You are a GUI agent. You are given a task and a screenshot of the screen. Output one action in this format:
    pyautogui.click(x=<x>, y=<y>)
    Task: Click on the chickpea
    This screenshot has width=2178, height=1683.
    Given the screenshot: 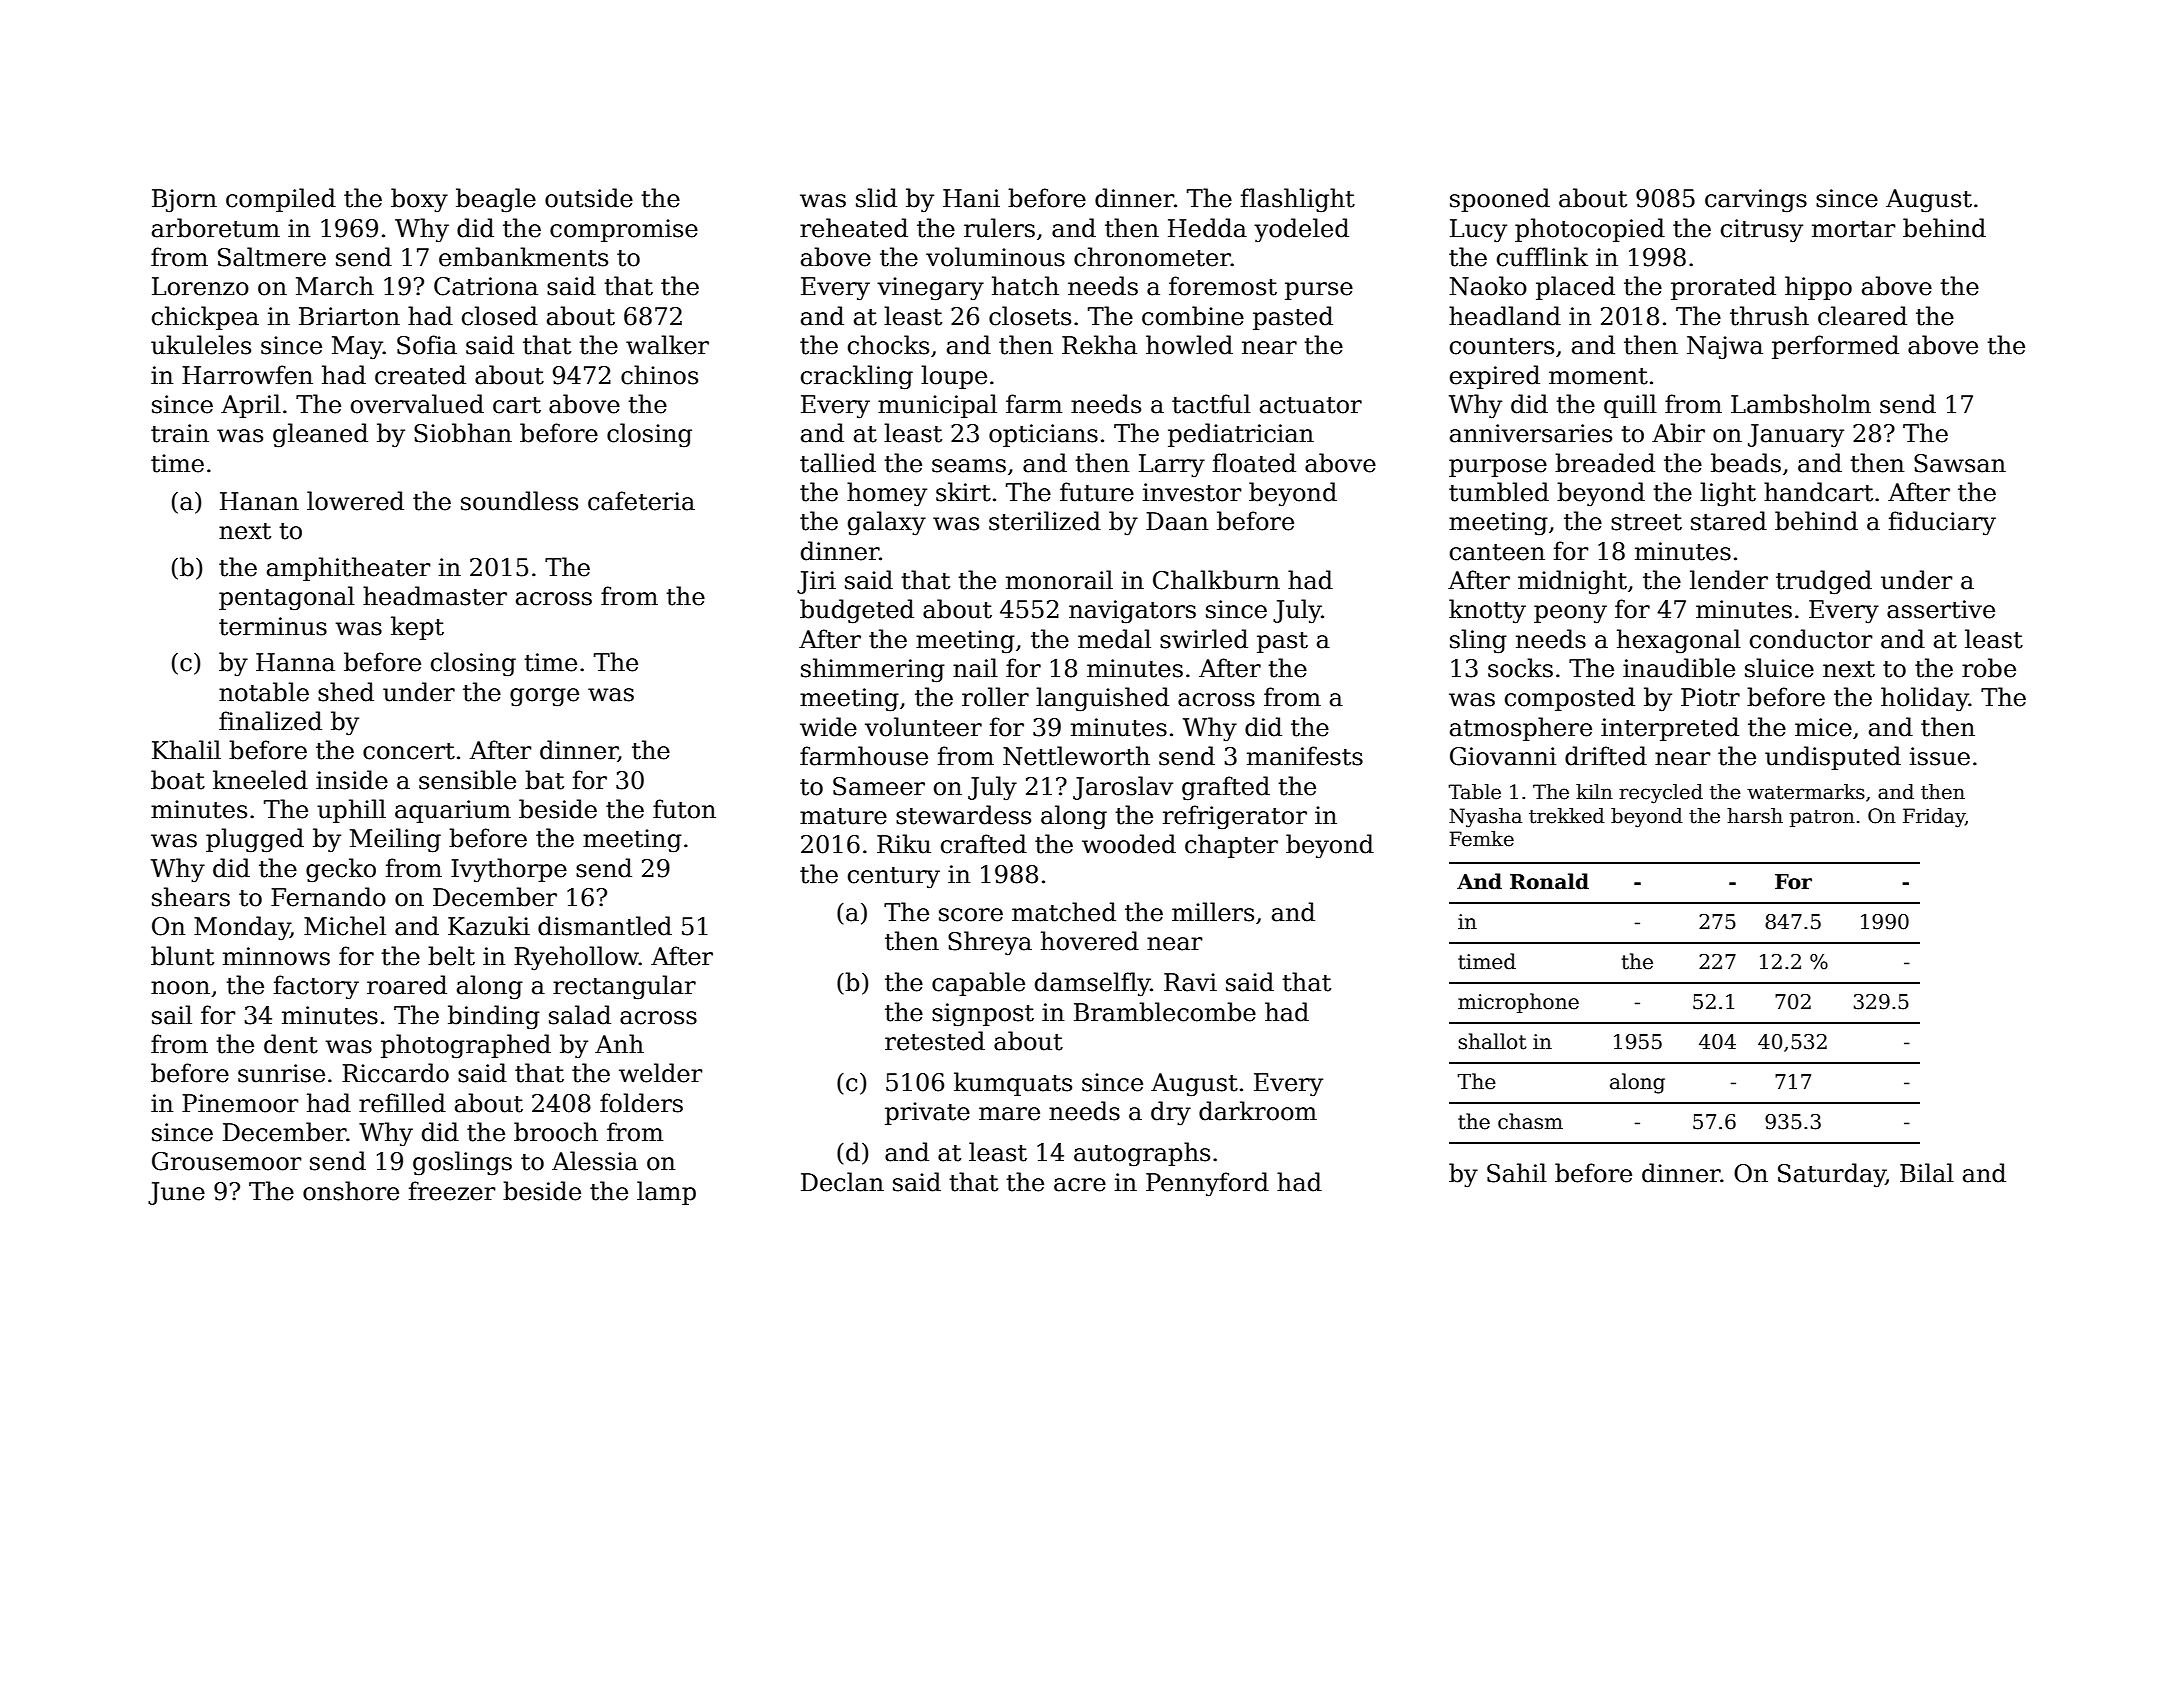 What is the action you would take?
    pyautogui.click(x=205, y=318)
